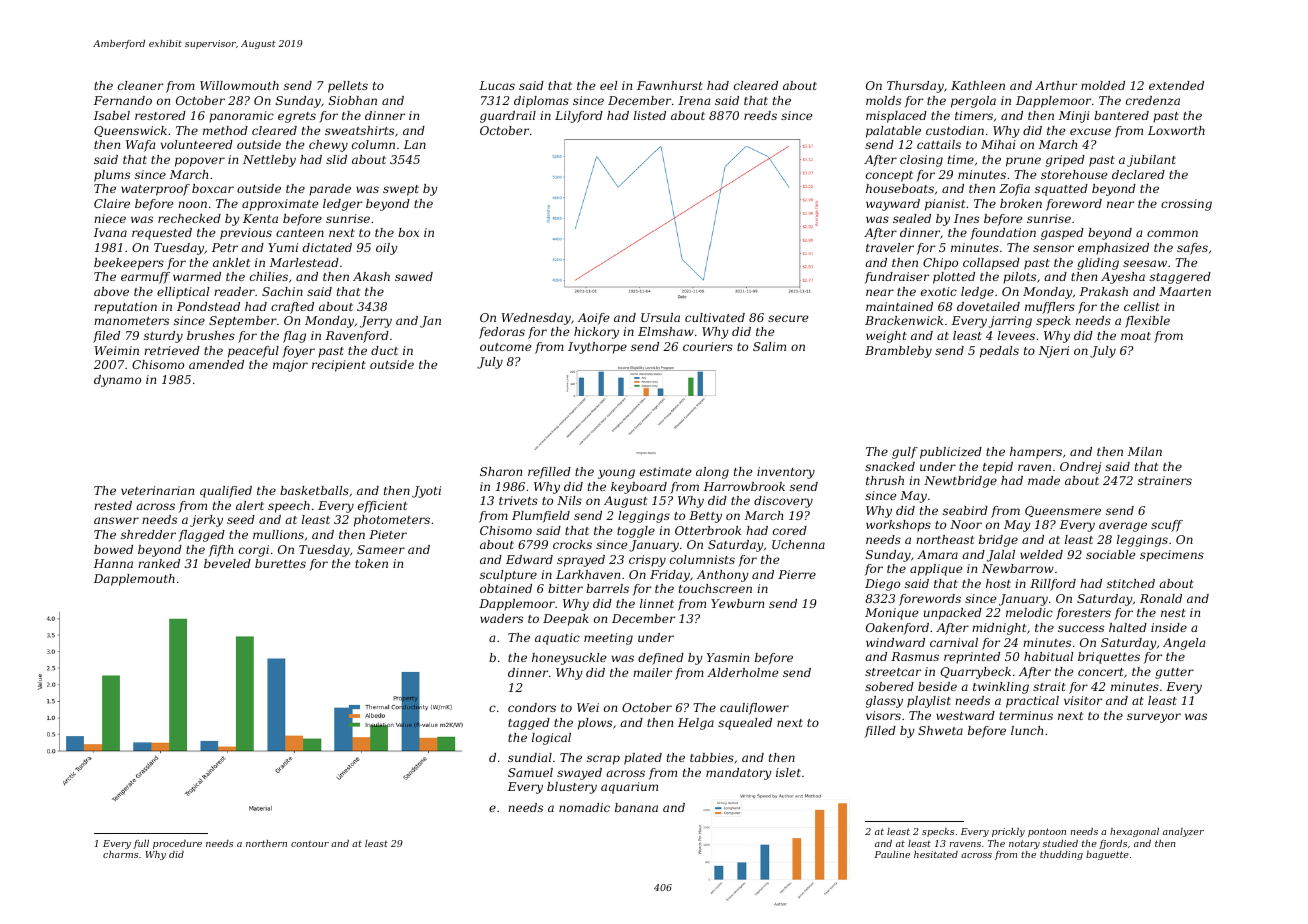 The width and height of the image is (1308, 924). Describe the element at coordinates (314, 490) in the image. I see `basketballs` at that location.
